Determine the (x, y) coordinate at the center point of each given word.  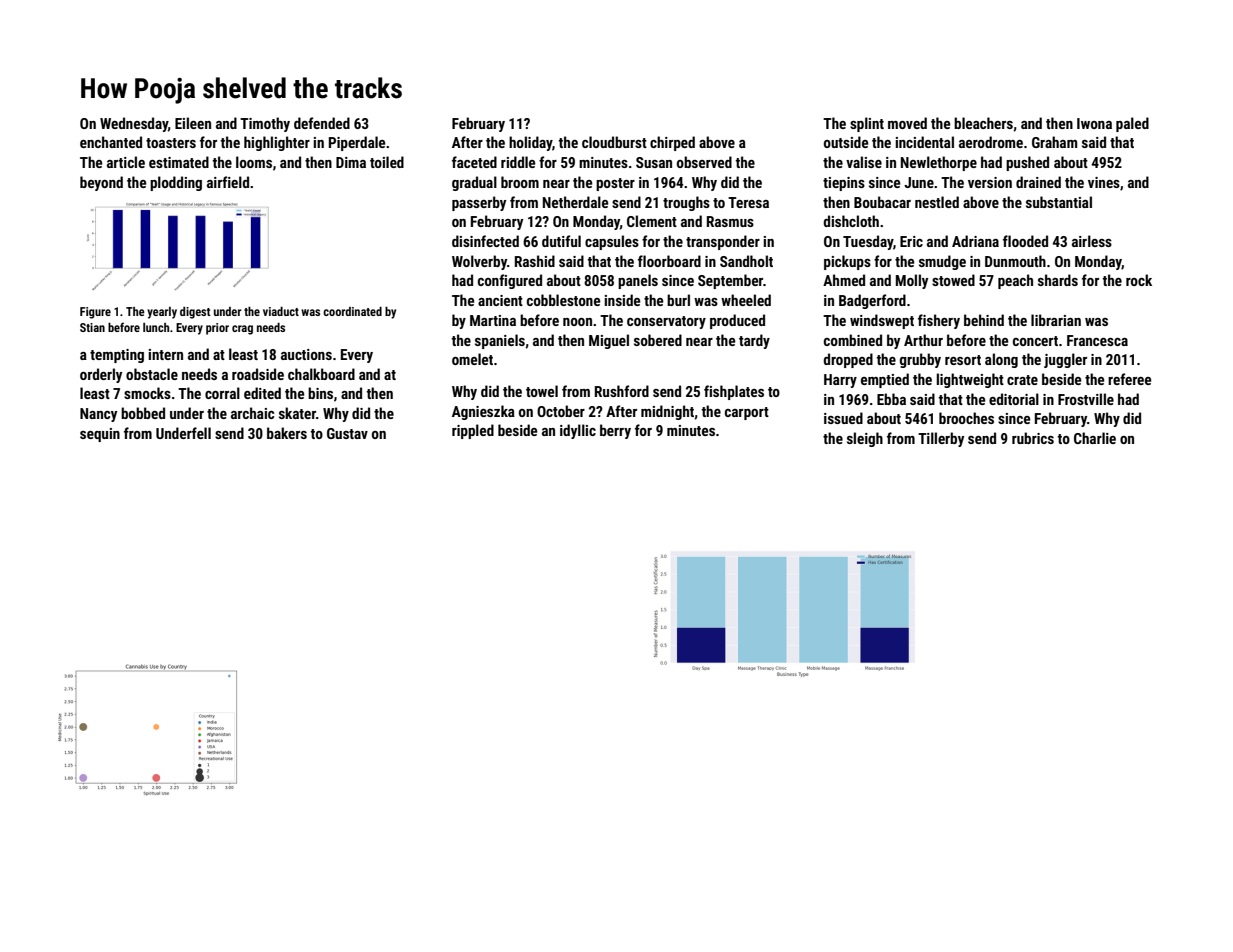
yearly (162, 313)
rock (1139, 280)
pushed (1027, 163)
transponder (723, 242)
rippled (473, 431)
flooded (1025, 241)
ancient (500, 300)
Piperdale (357, 143)
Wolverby (479, 262)
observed (704, 162)
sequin (100, 435)
